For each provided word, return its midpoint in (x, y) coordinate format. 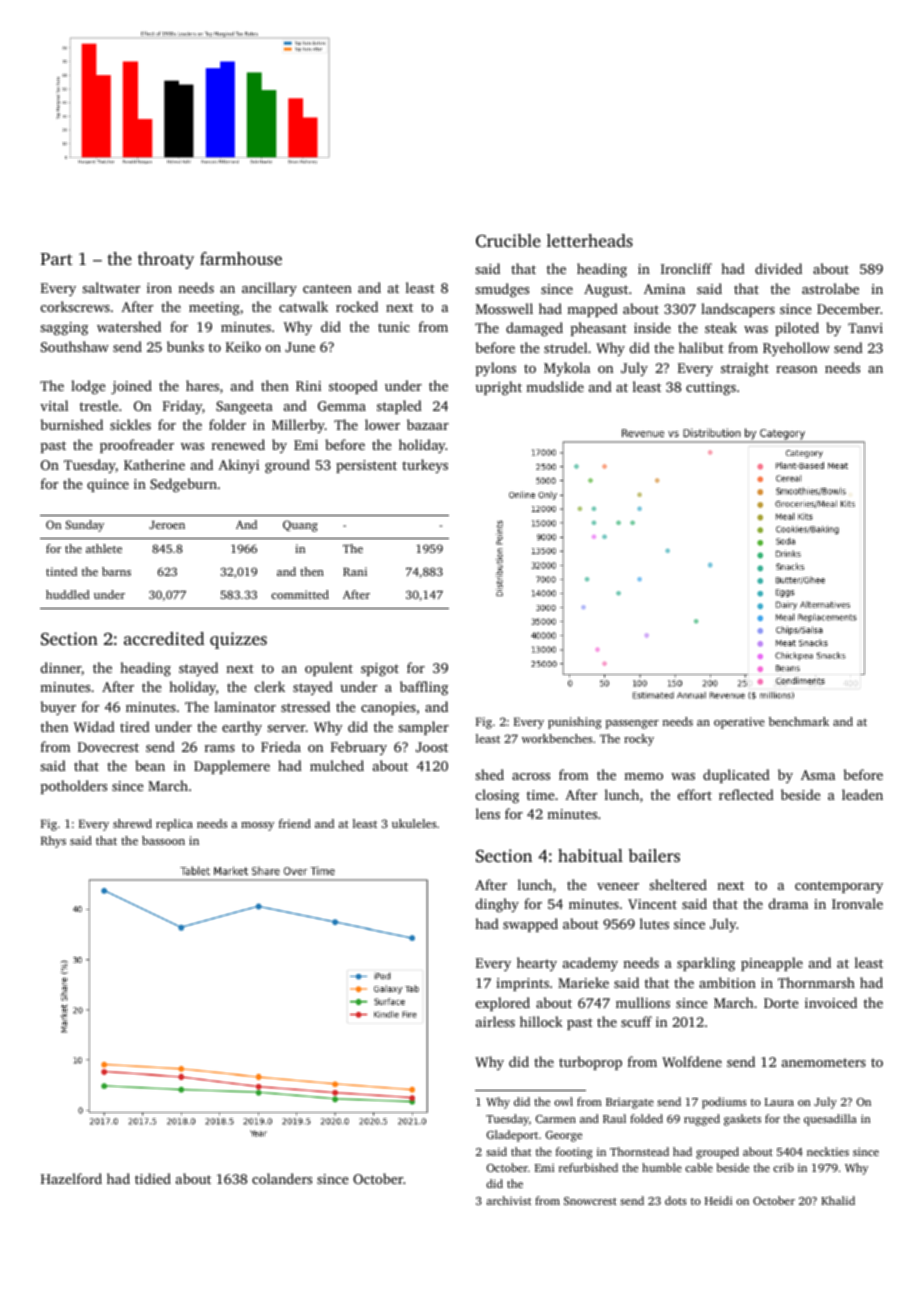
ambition (727, 982)
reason (796, 369)
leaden (862, 794)
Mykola (567, 369)
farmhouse (241, 258)
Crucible (508, 241)
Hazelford (71, 1178)
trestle (99, 405)
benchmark (799, 721)
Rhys (53, 842)
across (531, 776)
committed (300, 594)
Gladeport (512, 1136)
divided (778, 268)
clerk (270, 686)
